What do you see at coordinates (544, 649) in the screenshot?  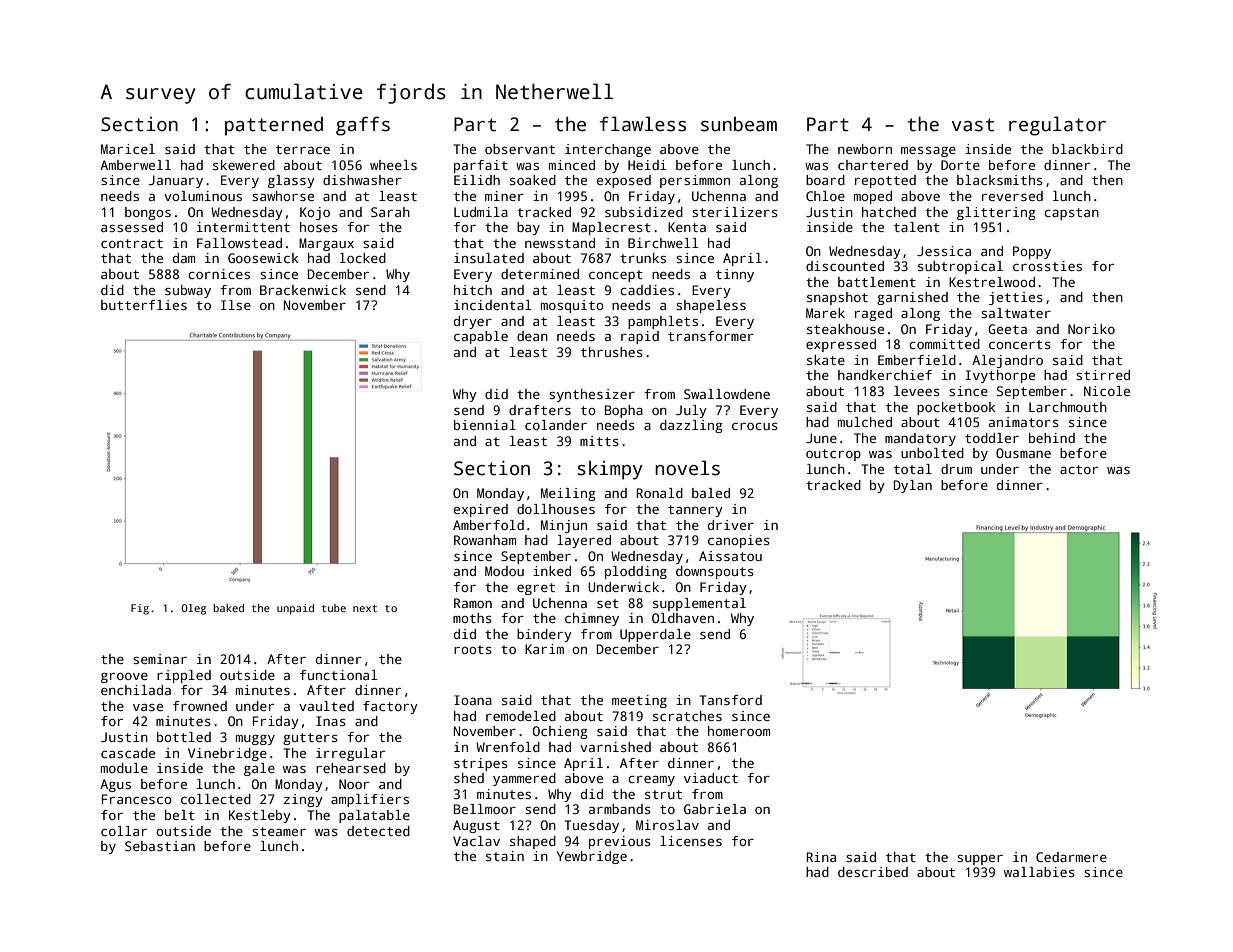 I see `Karim` at bounding box center [544, 649].
